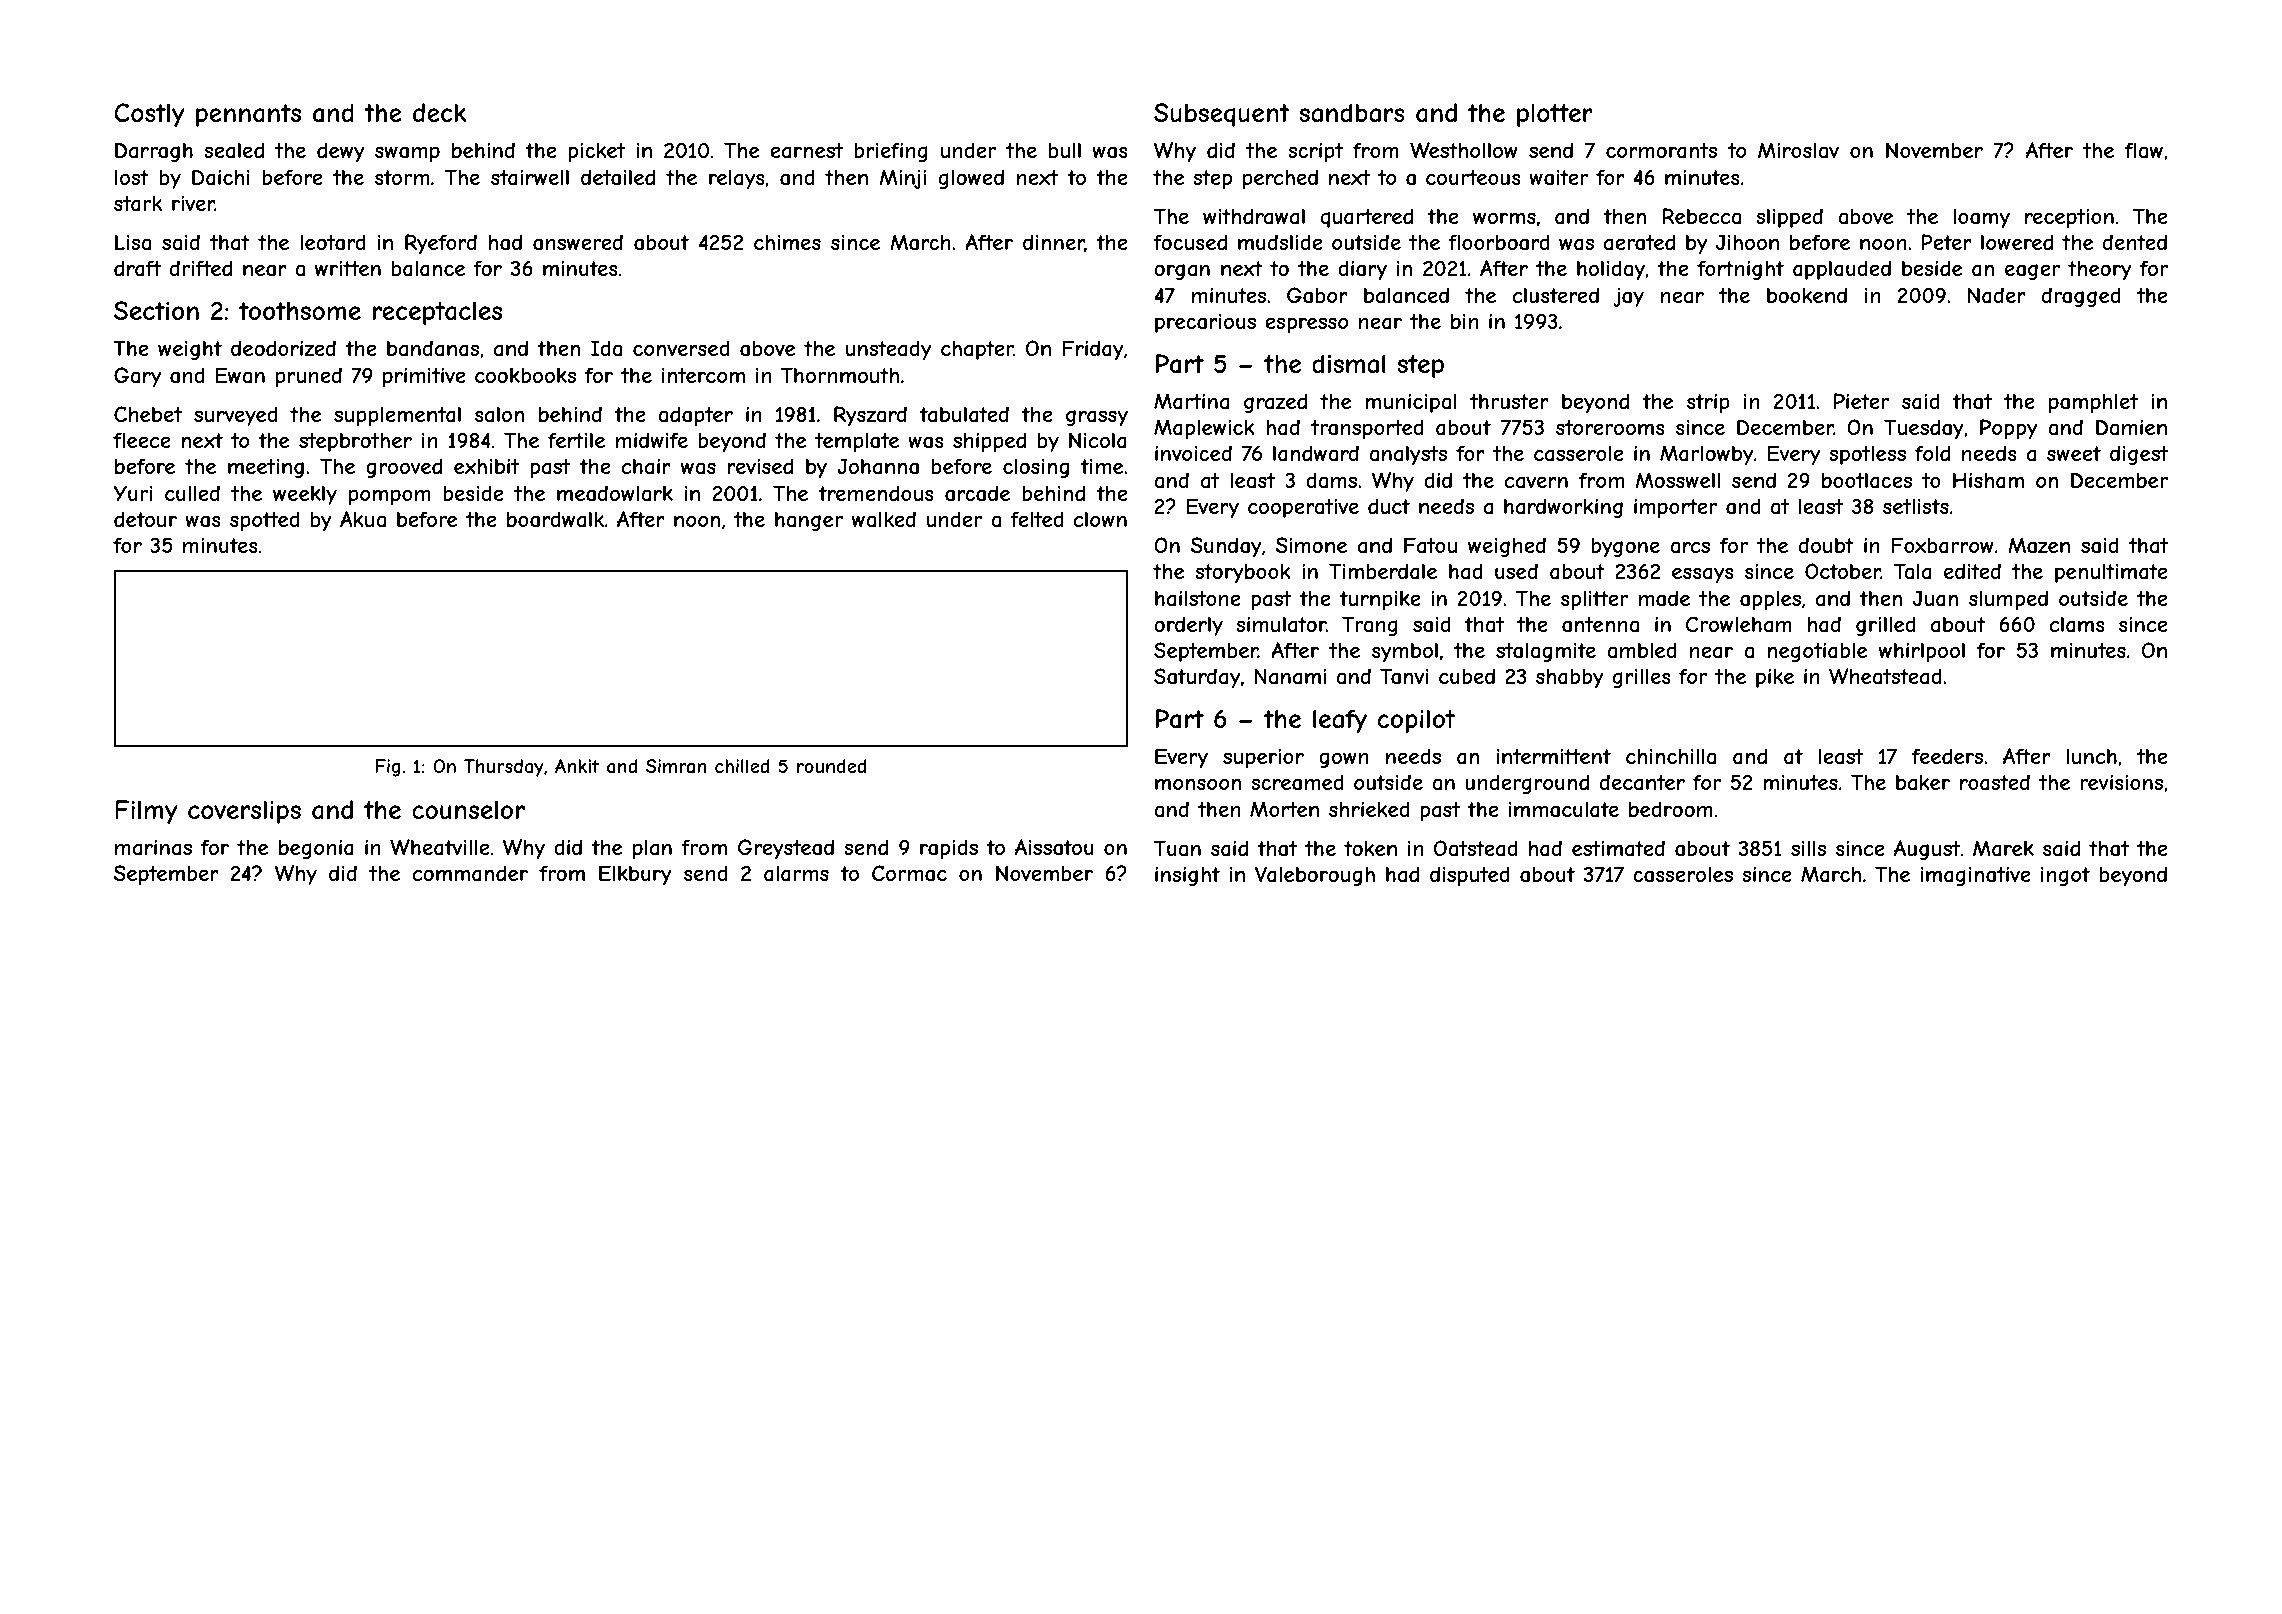 This screenshot has width=2282, height=1614. What do you see at coordinates (1370, 626) in the screenshot?
I see `Trang` at bounding box center [1370, 626].
